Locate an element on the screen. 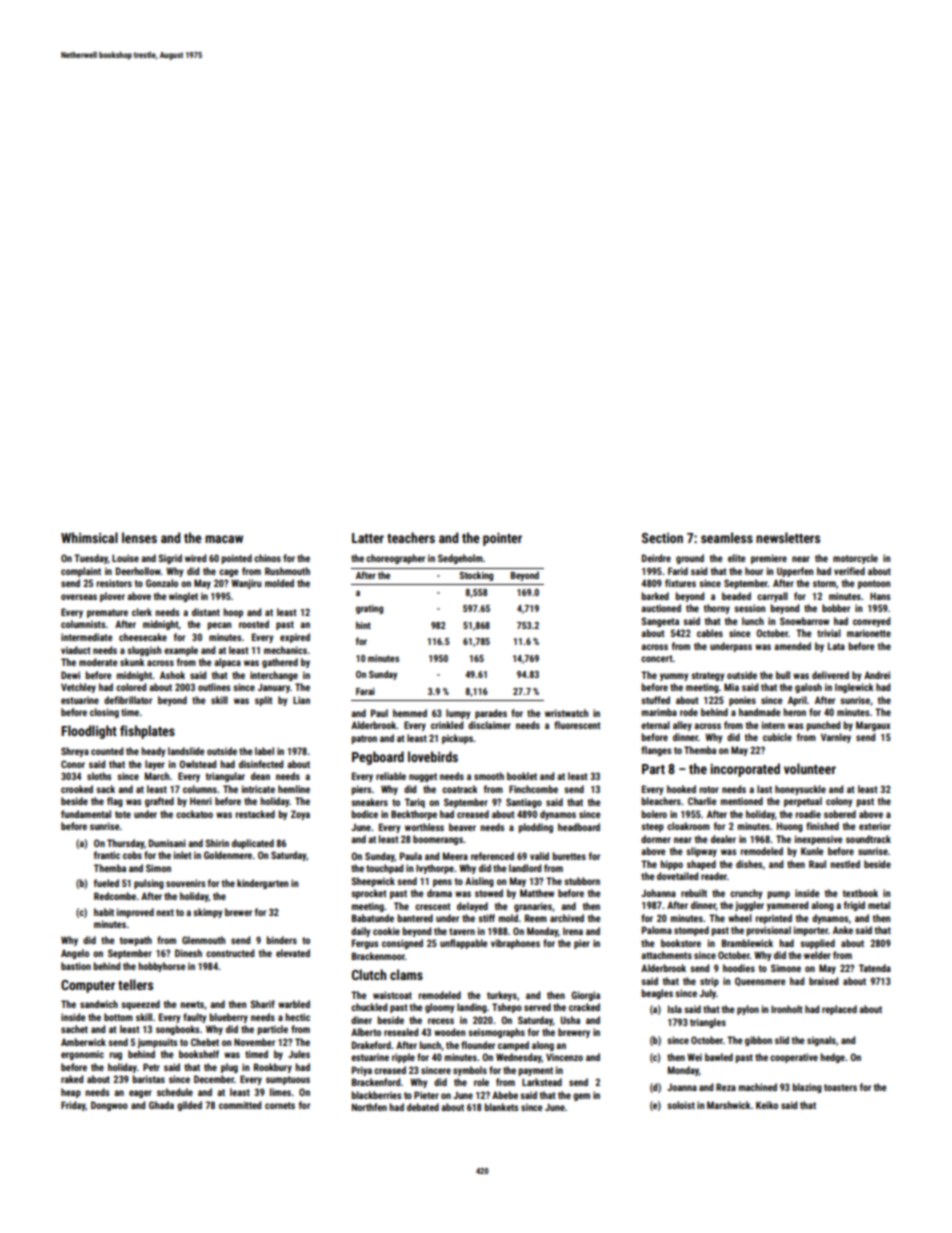  nestled is located at coordinates (845, 864).
